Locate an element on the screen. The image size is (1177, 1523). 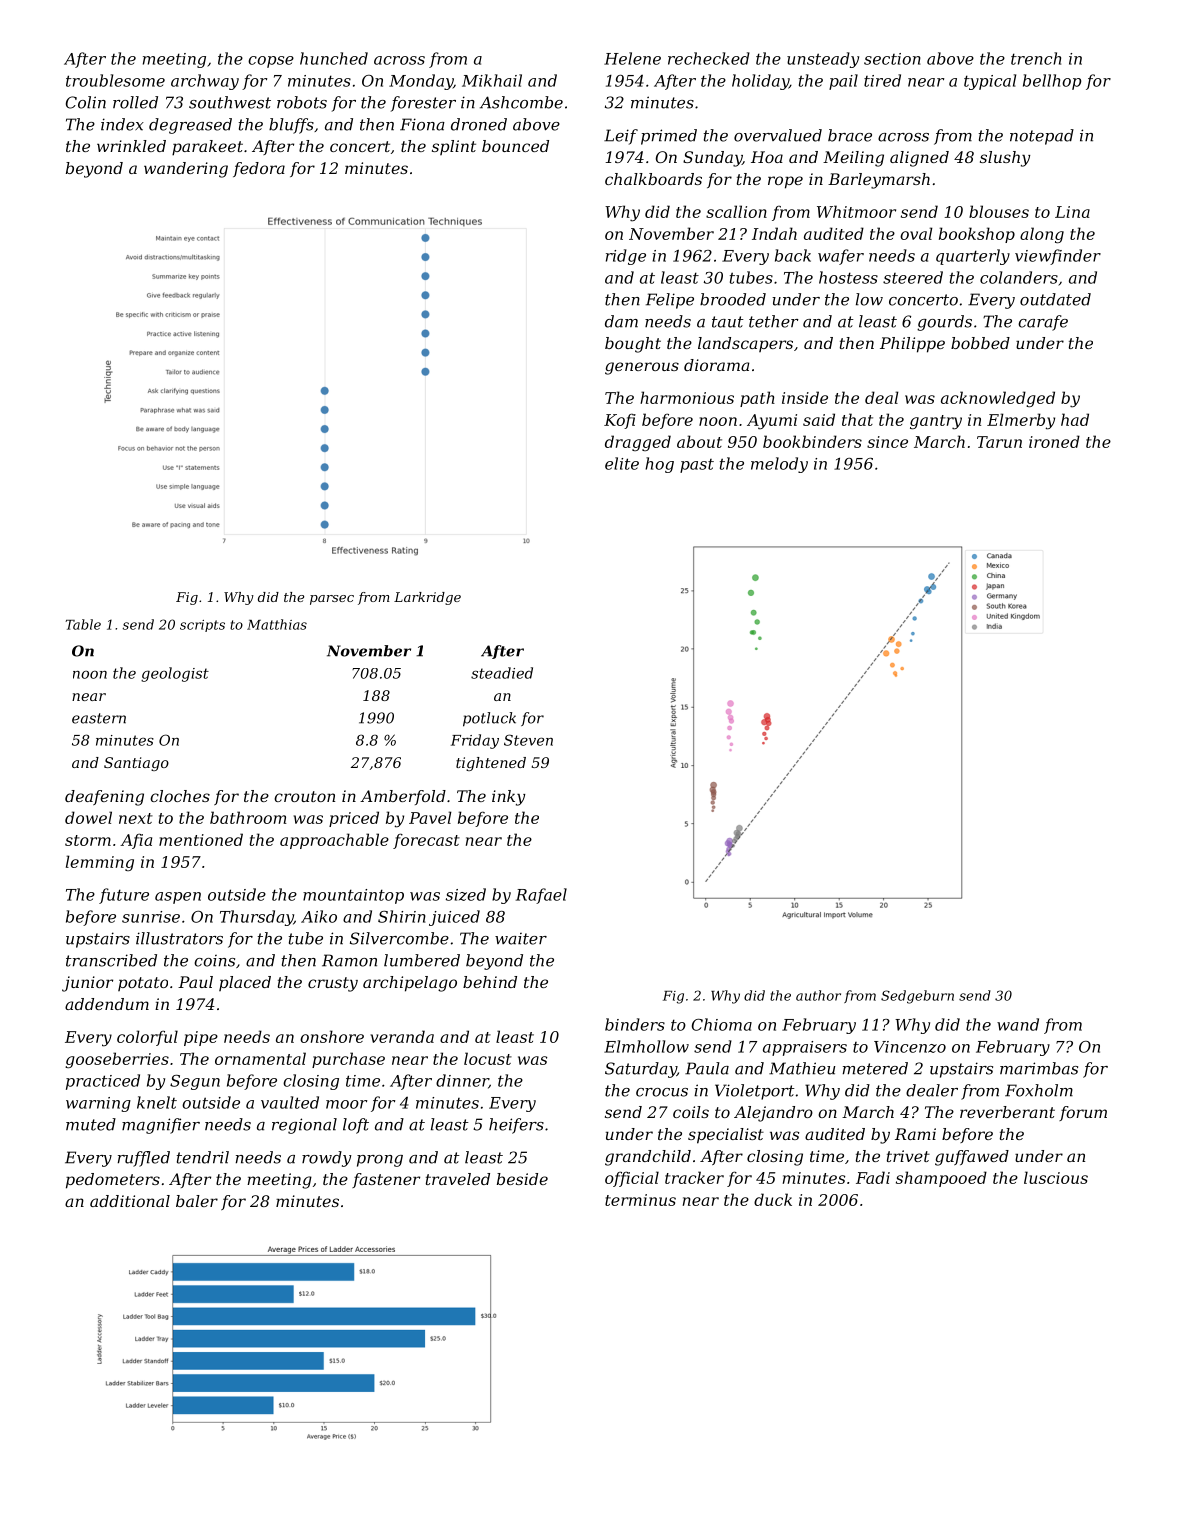
additional is located at coordinates (130, 1201).
